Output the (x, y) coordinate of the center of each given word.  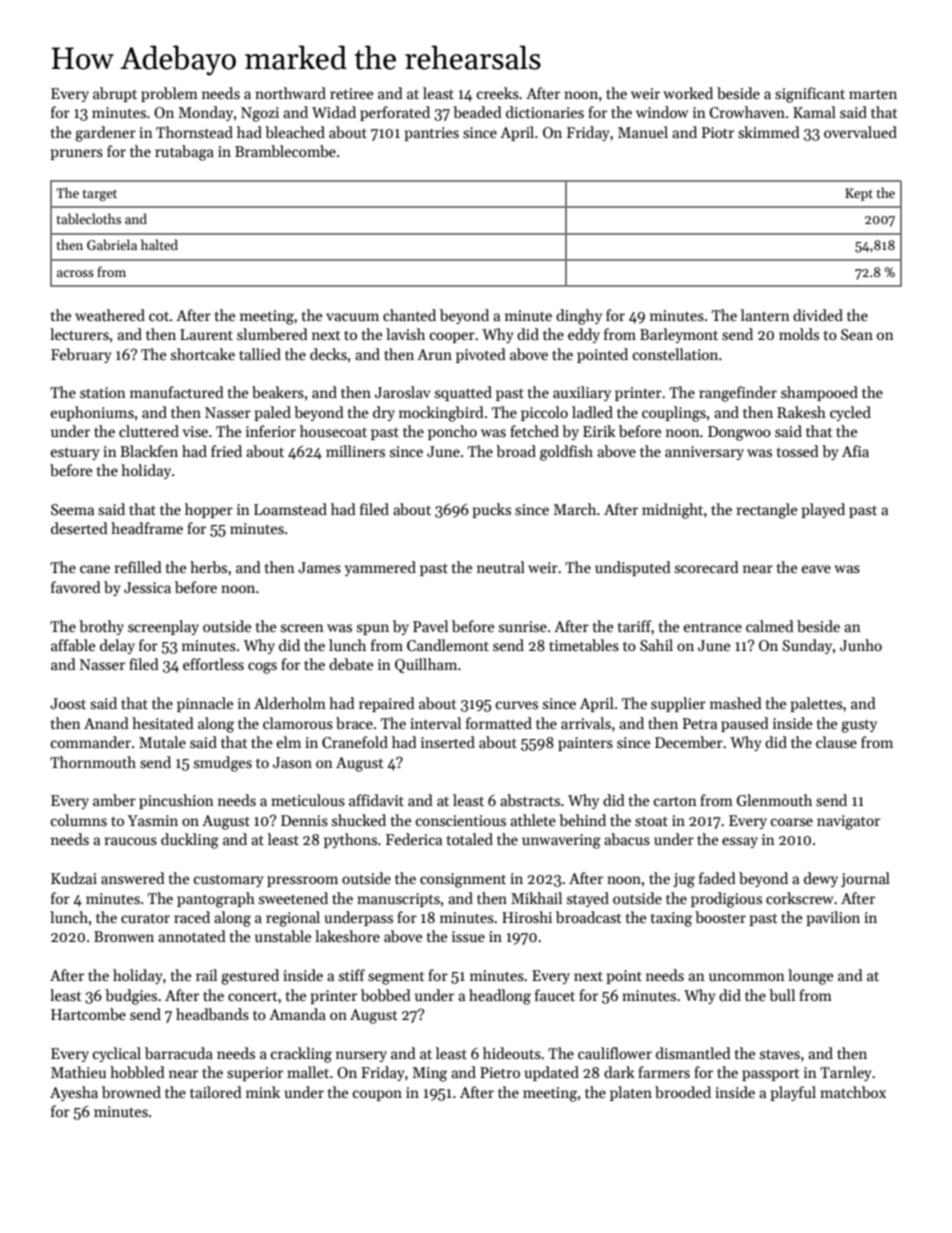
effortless (213, 664)
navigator (848, 822)
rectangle (767, 511)
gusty (859, 726)
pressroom (302, 881)
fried (226, 451)
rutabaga (184, 153)
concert (253, 996)
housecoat (333, 431)
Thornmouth (93, 762)
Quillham (426, 665)
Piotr (718, 132)
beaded (477, 112)
